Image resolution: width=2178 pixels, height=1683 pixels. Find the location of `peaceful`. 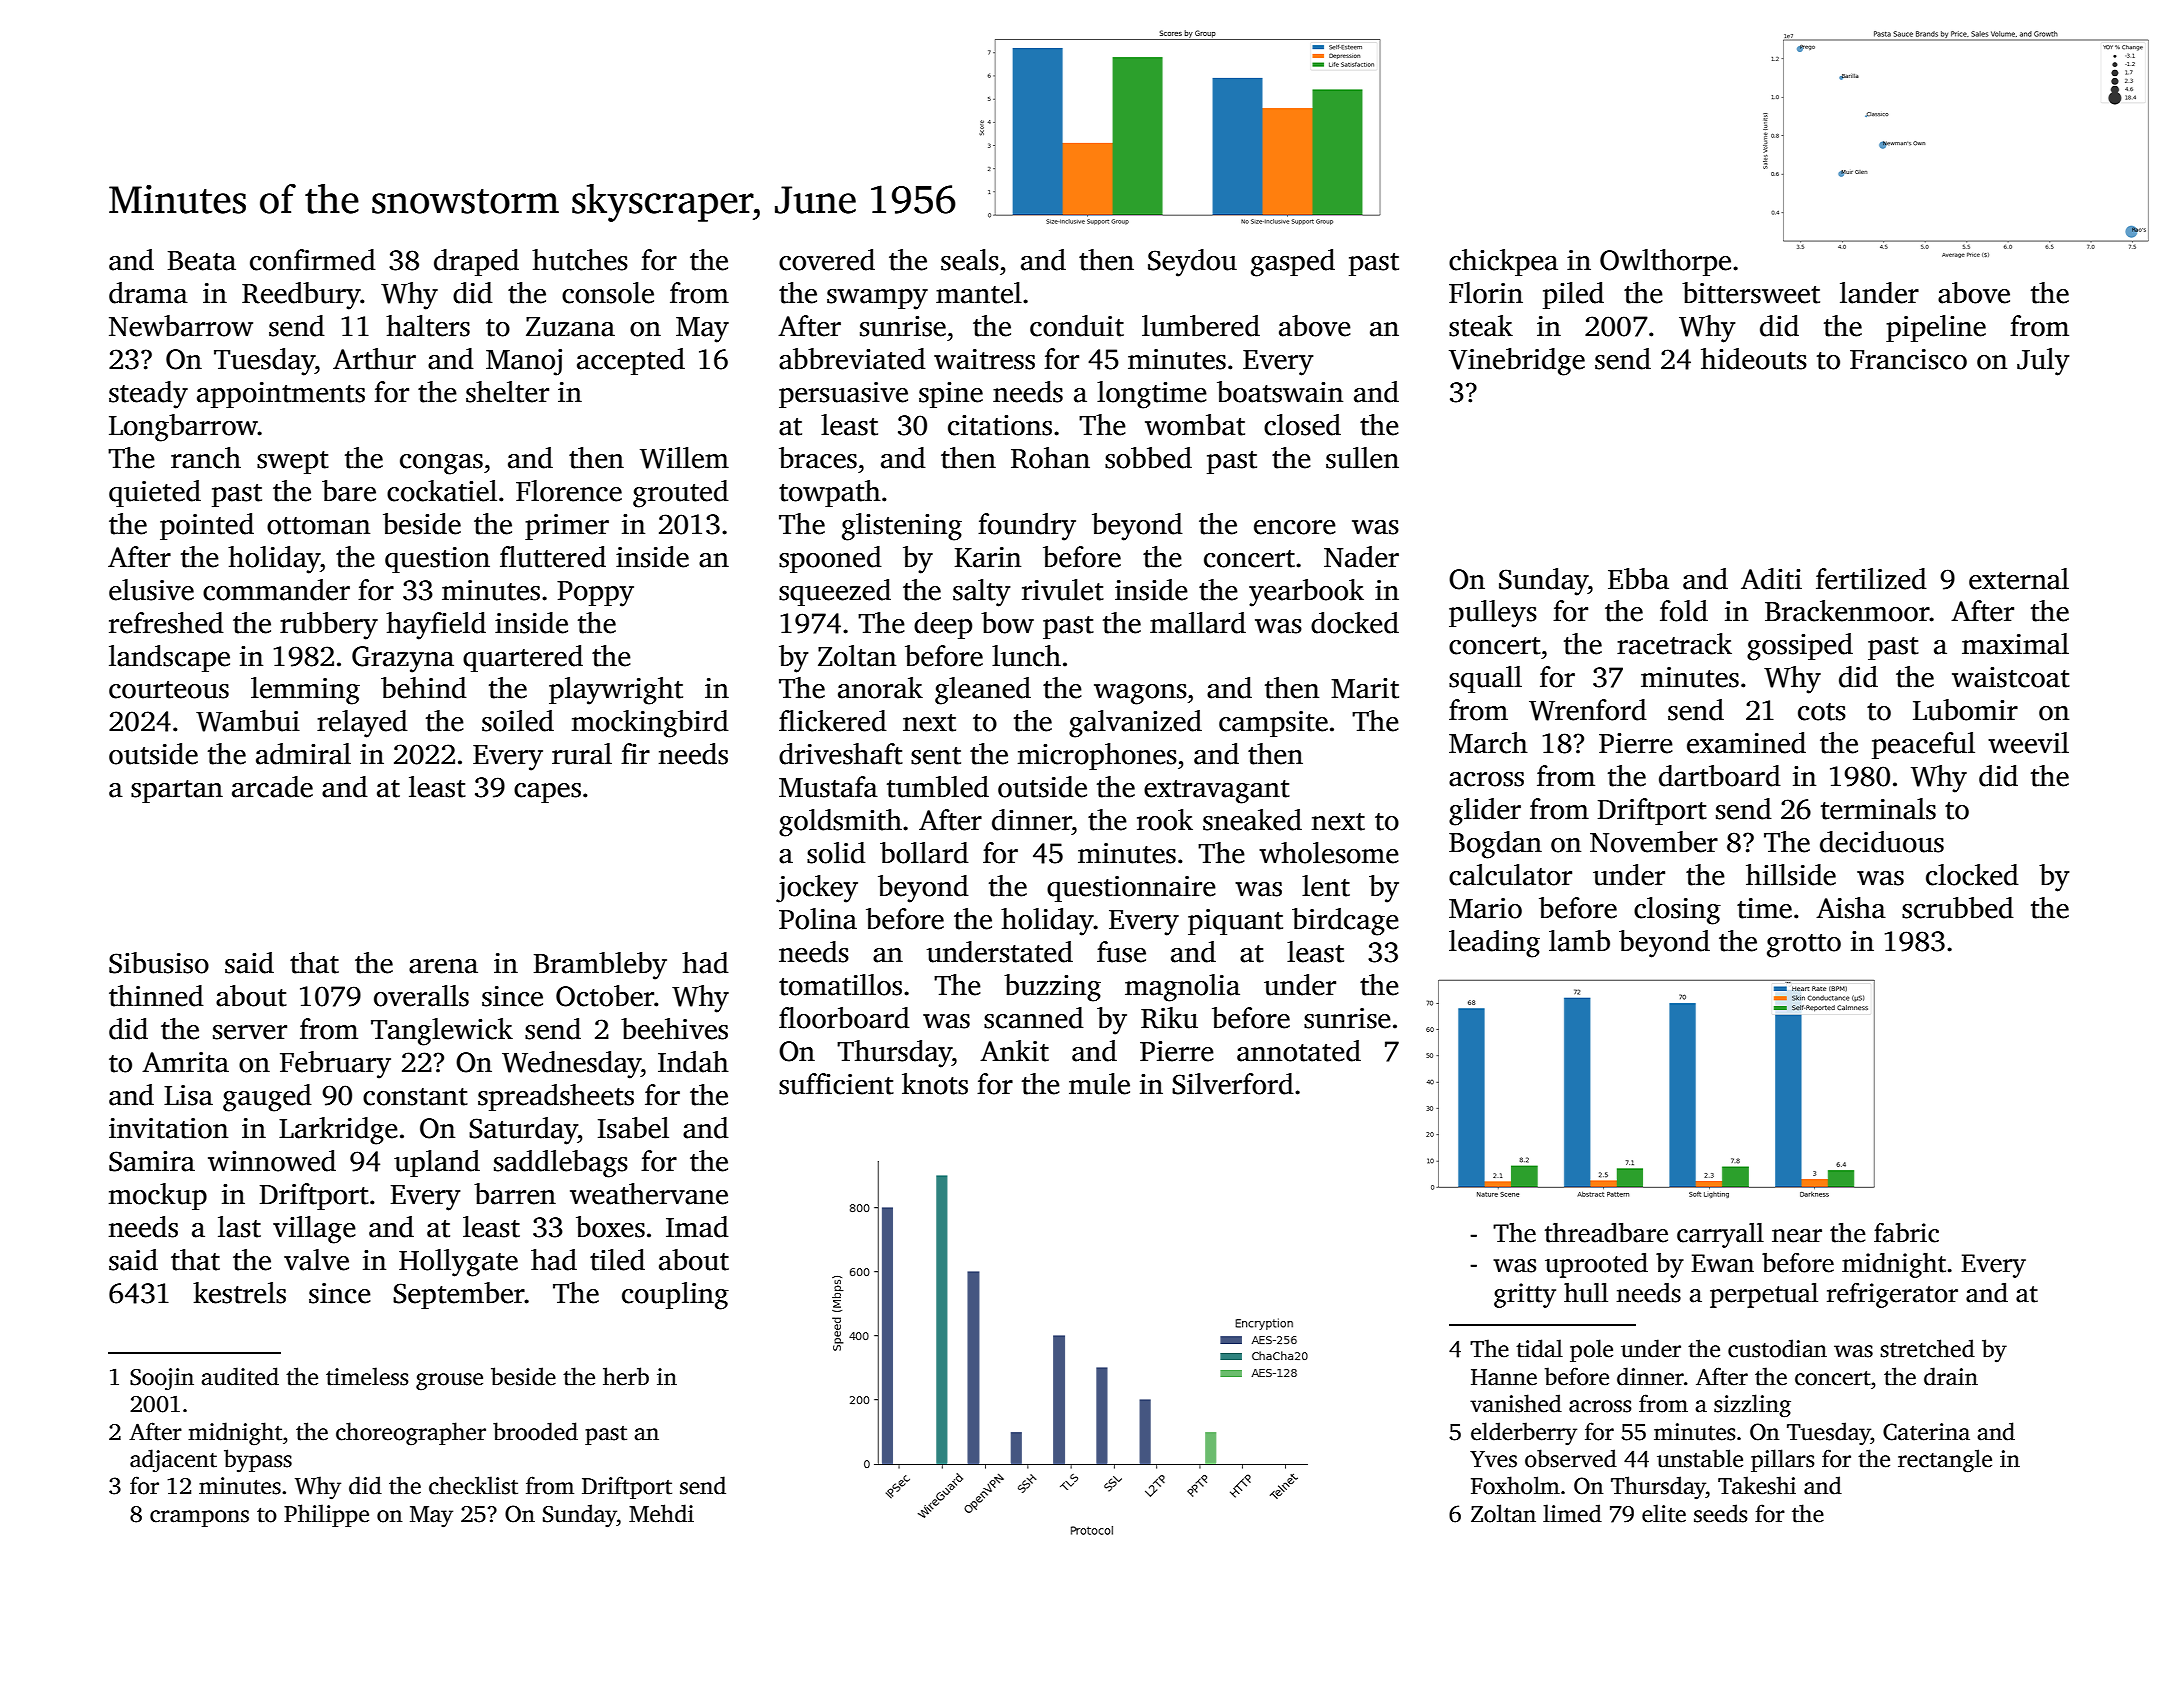

peaceful is located at coordinates (1923, 745).
